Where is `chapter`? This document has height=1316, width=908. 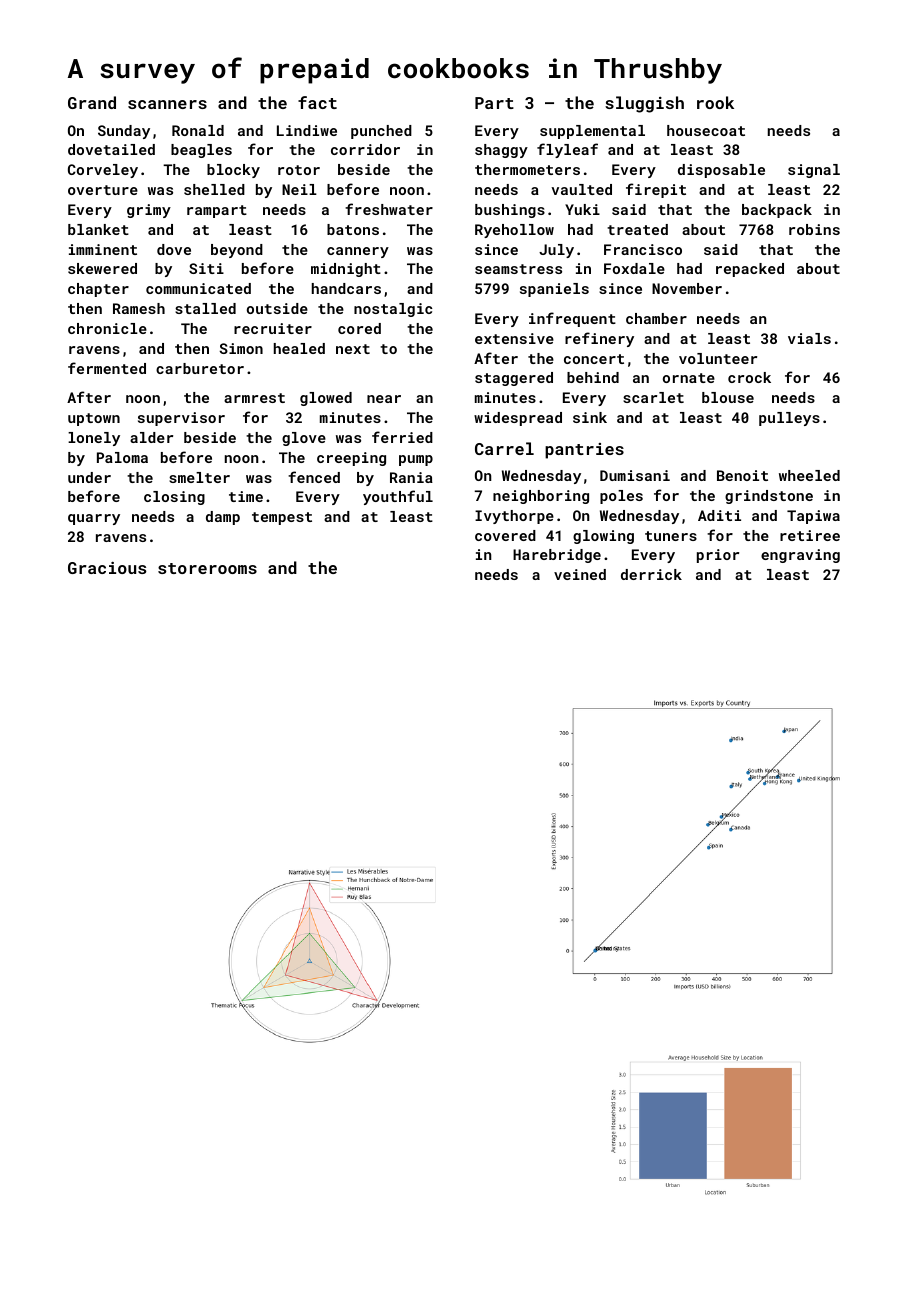 chapter is located at coordinates (98, 290).
